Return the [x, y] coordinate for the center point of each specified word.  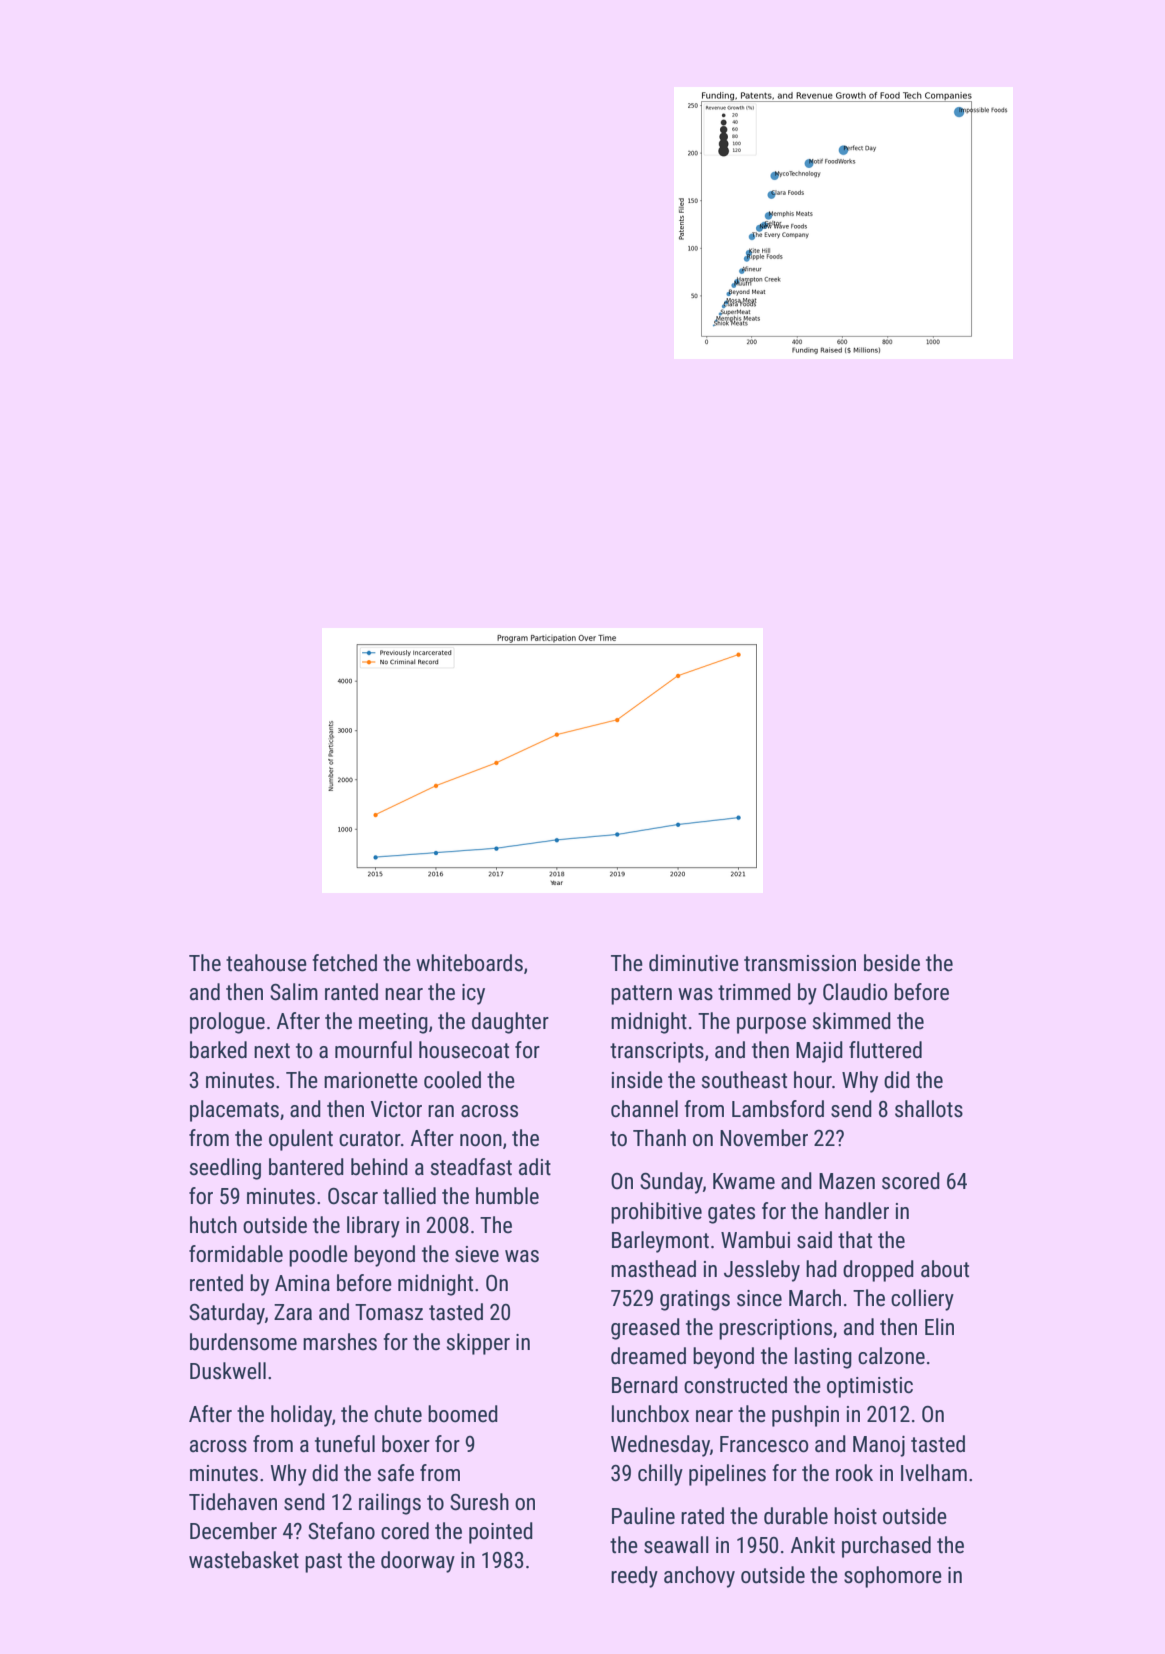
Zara [293, 1312]
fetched [344, 963]
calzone [891, 1356]
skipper [478, 1344]
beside [892, 963]
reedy [634, 1577]
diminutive [694, 963]
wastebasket [244, 1560]
